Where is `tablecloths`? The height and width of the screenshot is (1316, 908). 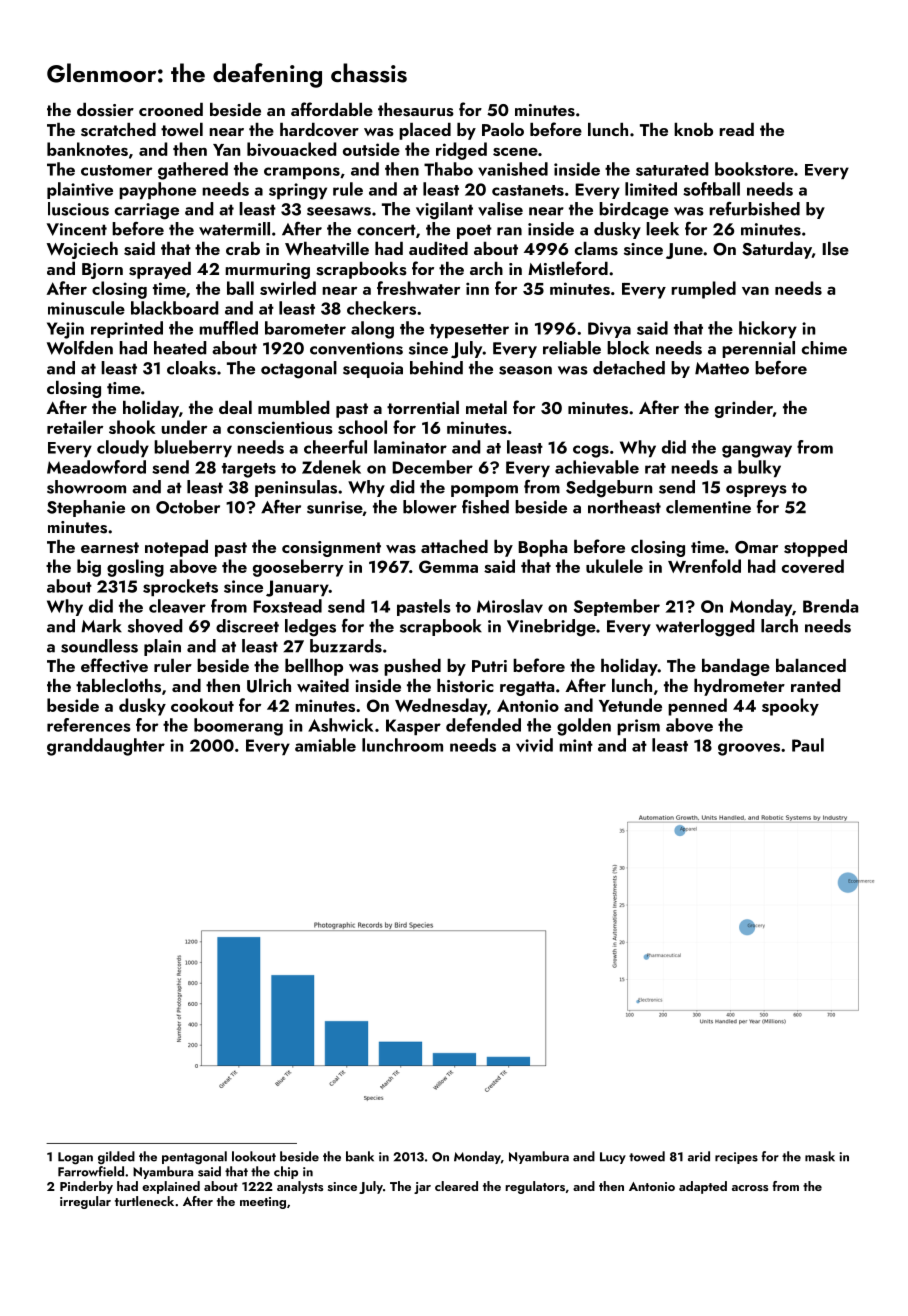 tablecloths is located at coordinates (118, 686).
